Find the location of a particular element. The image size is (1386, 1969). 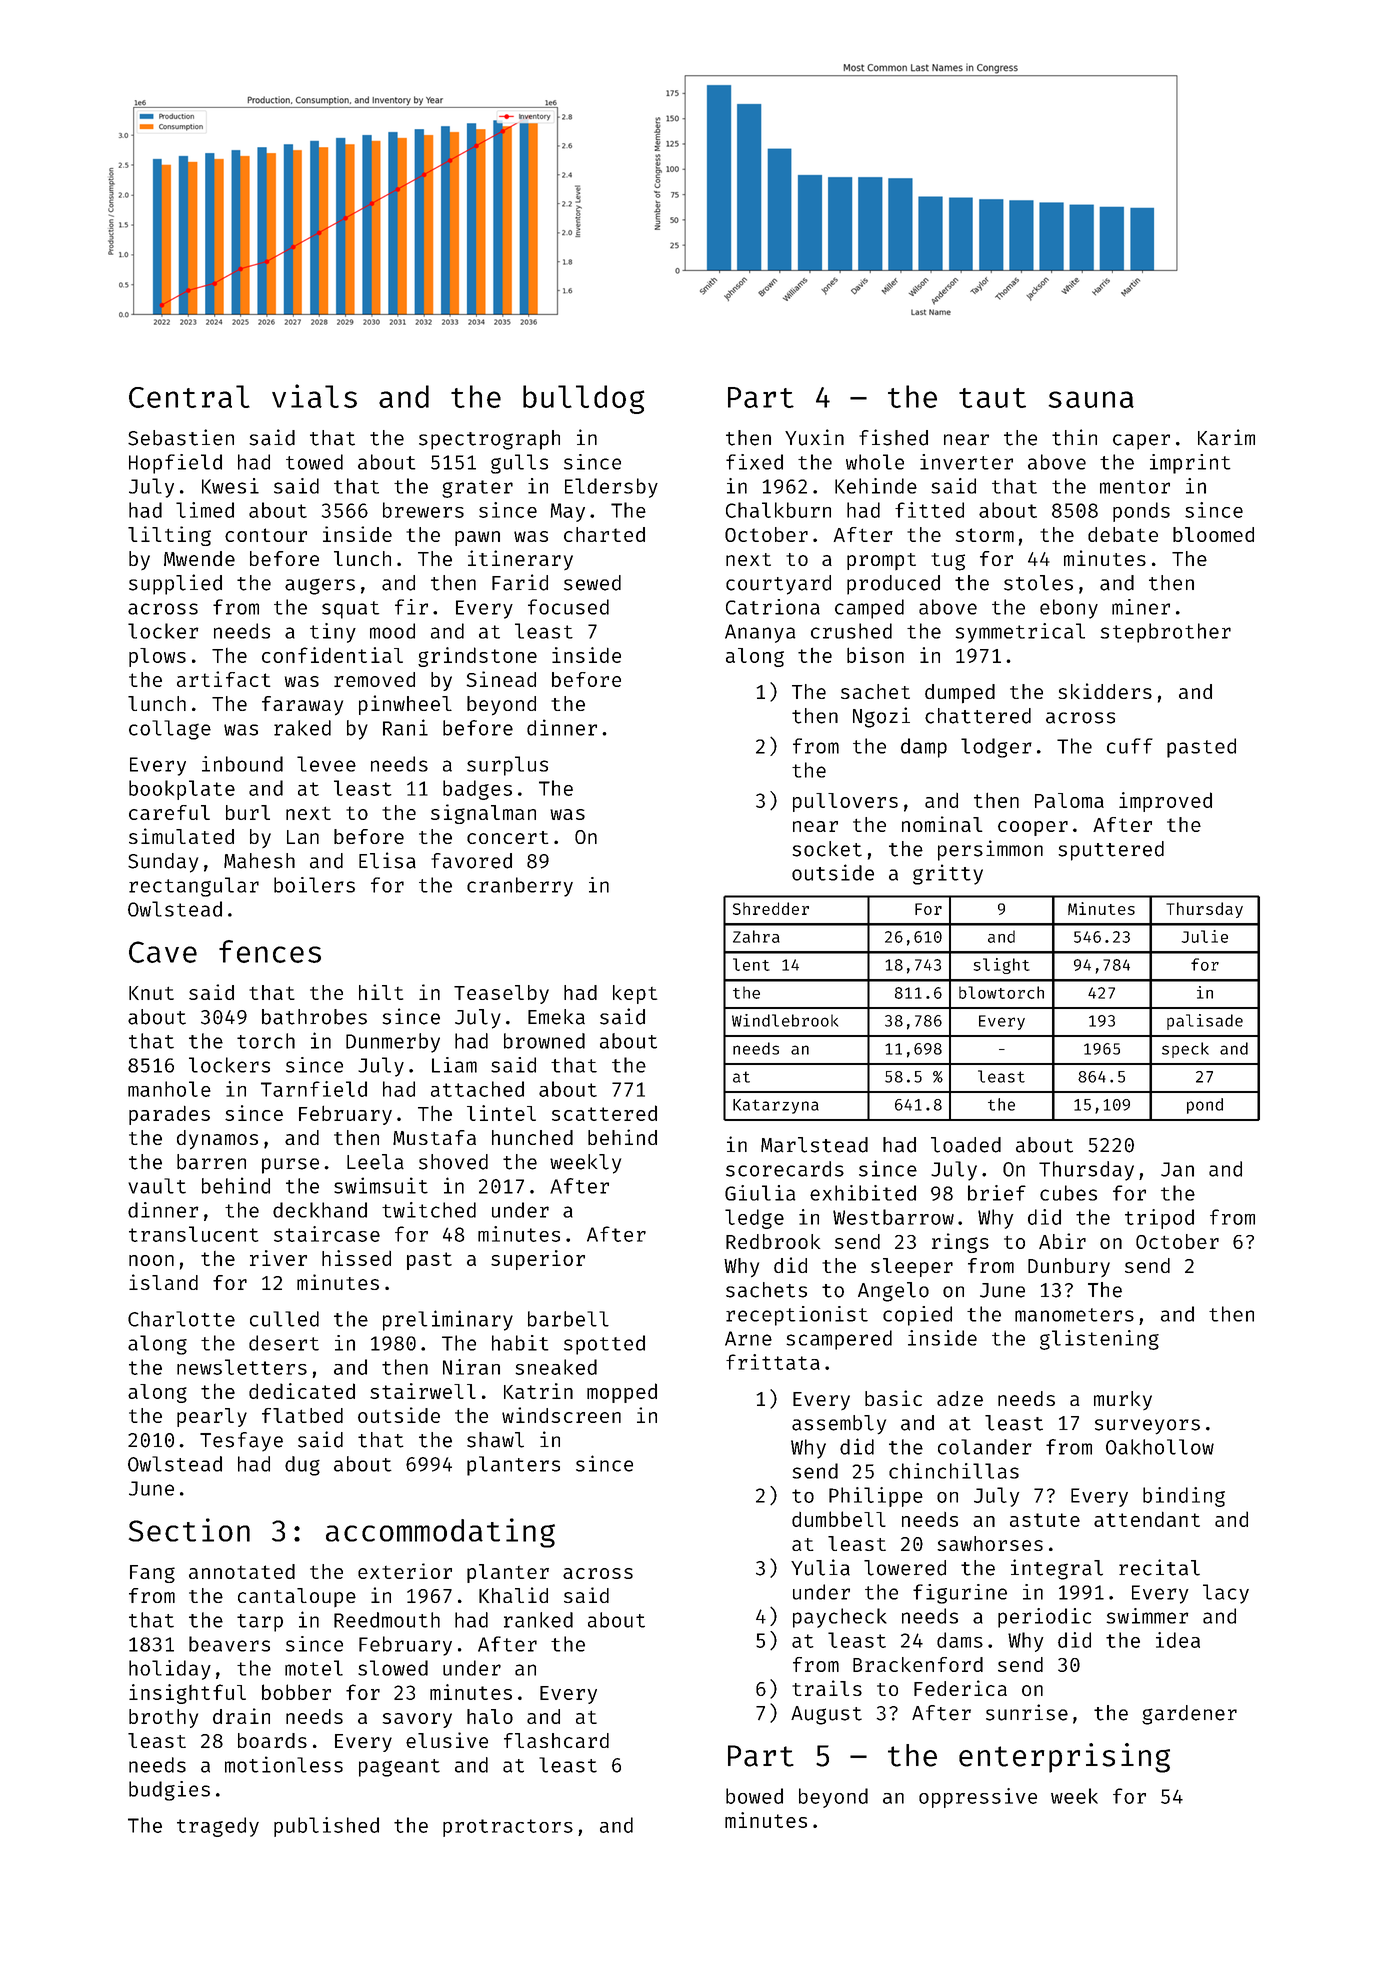

courtyard is located at coordinates (778, 585).
